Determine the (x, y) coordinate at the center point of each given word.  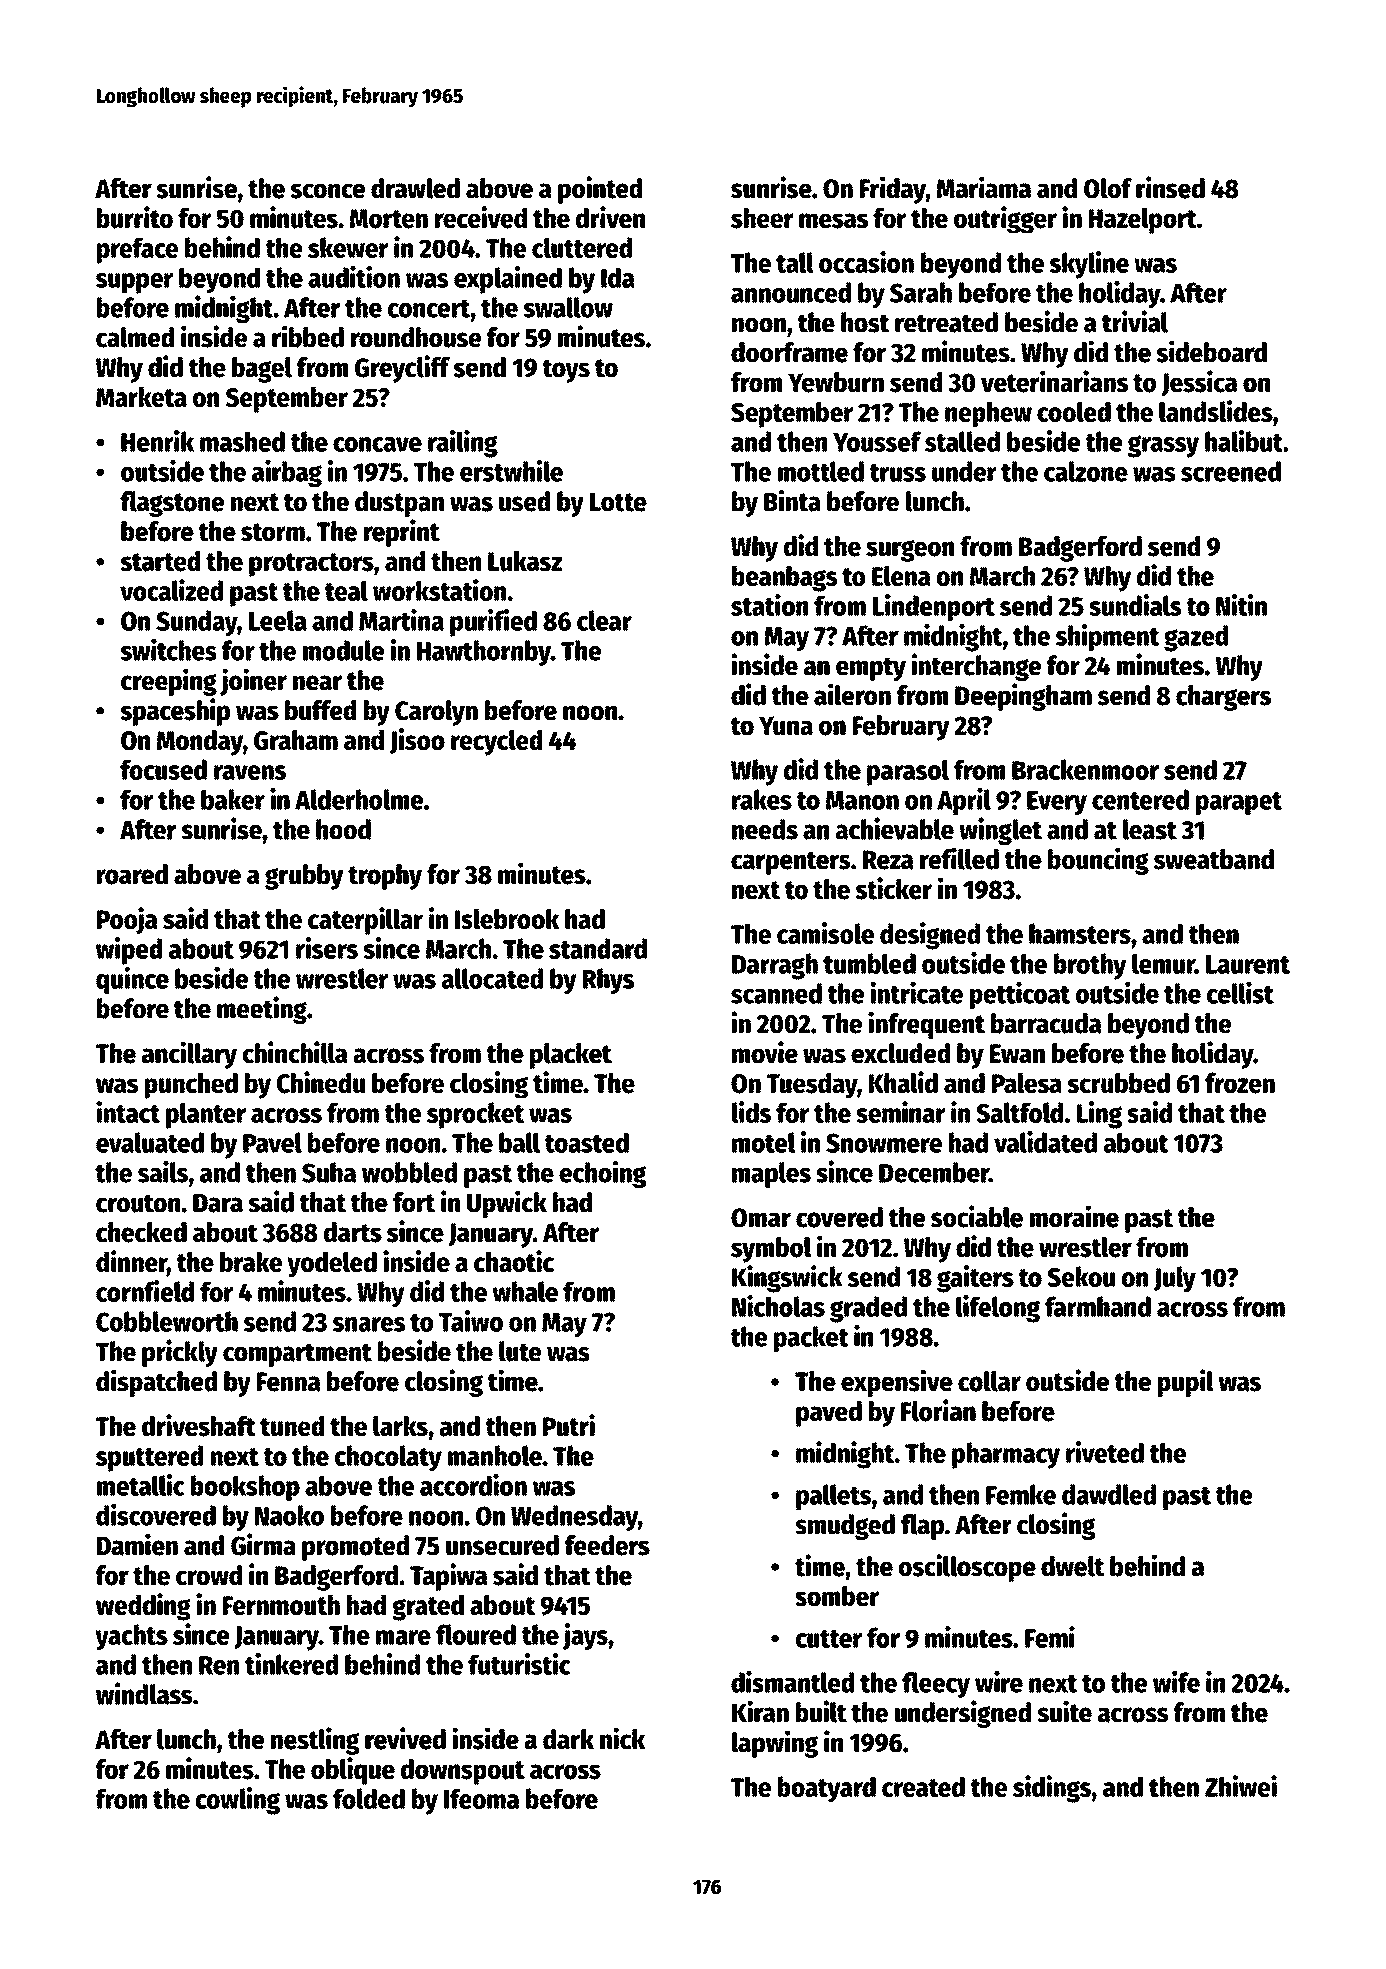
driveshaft (199, 1425)
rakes (762, 799)
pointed (600, 190)
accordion (473, 1485)
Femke (1021, 1494)
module (344, 650)
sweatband (1214, 859)
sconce (327, 191)
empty (871, 669)
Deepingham (1023, 697)
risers (327, 948)
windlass (144, 1693)
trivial (1135, 321)
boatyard (827, 1789)
